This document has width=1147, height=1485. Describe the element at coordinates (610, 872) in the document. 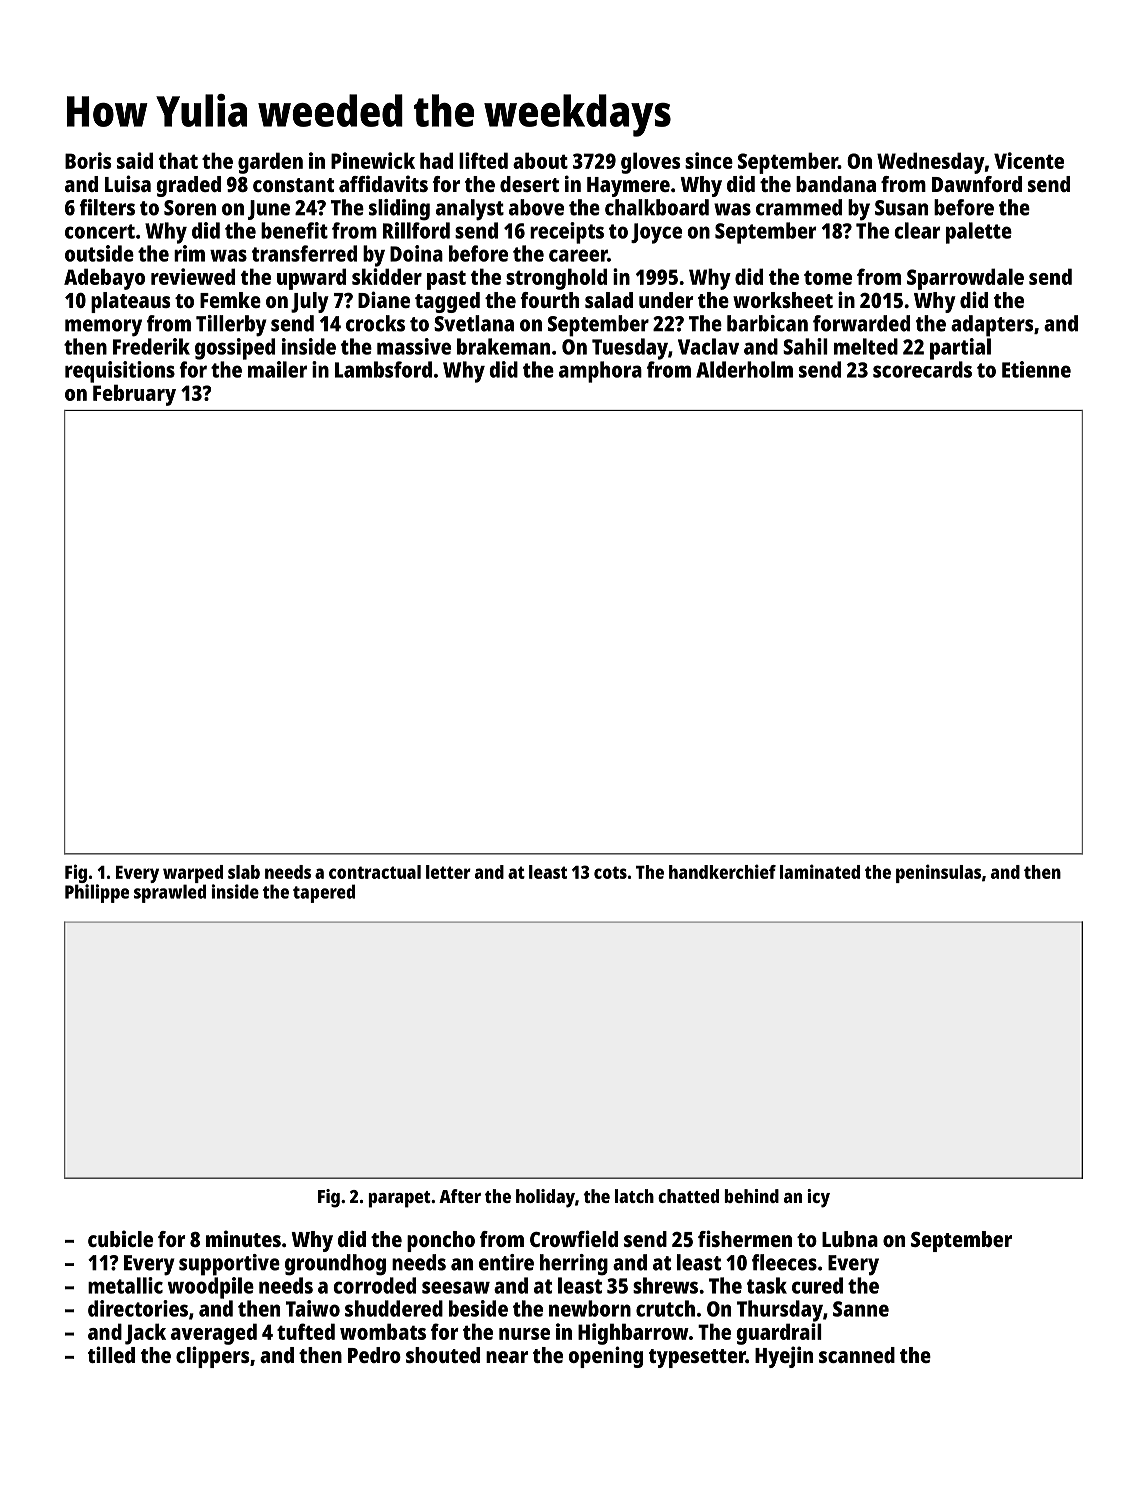

I see `cots` at that location.
